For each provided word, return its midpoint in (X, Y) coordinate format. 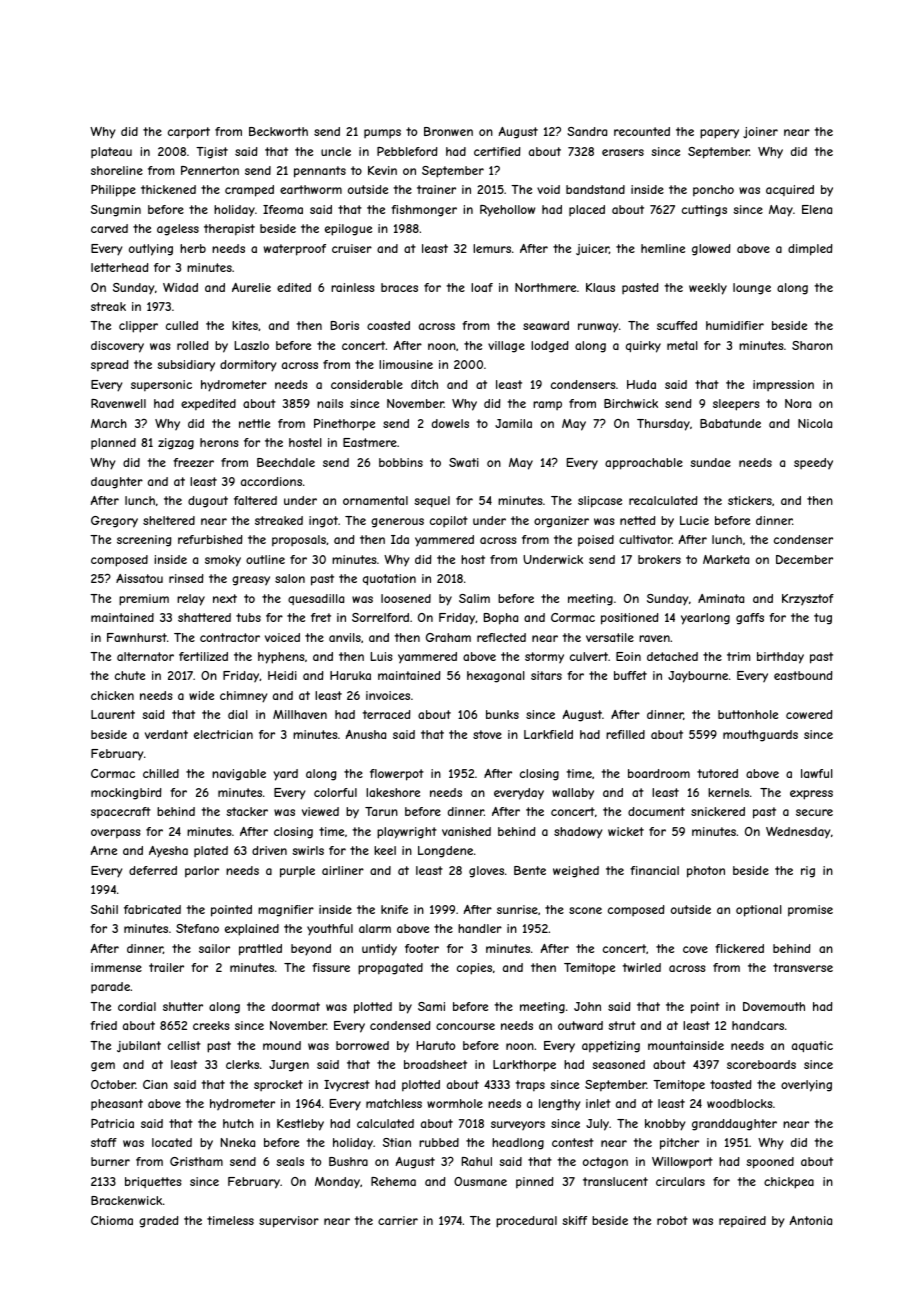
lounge (752, 289)
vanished (466, 831)
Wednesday (798, 833)
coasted (388, 325)
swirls (308, 850)
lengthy (559, 1105)
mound (282, 1045)
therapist (229, 230)
